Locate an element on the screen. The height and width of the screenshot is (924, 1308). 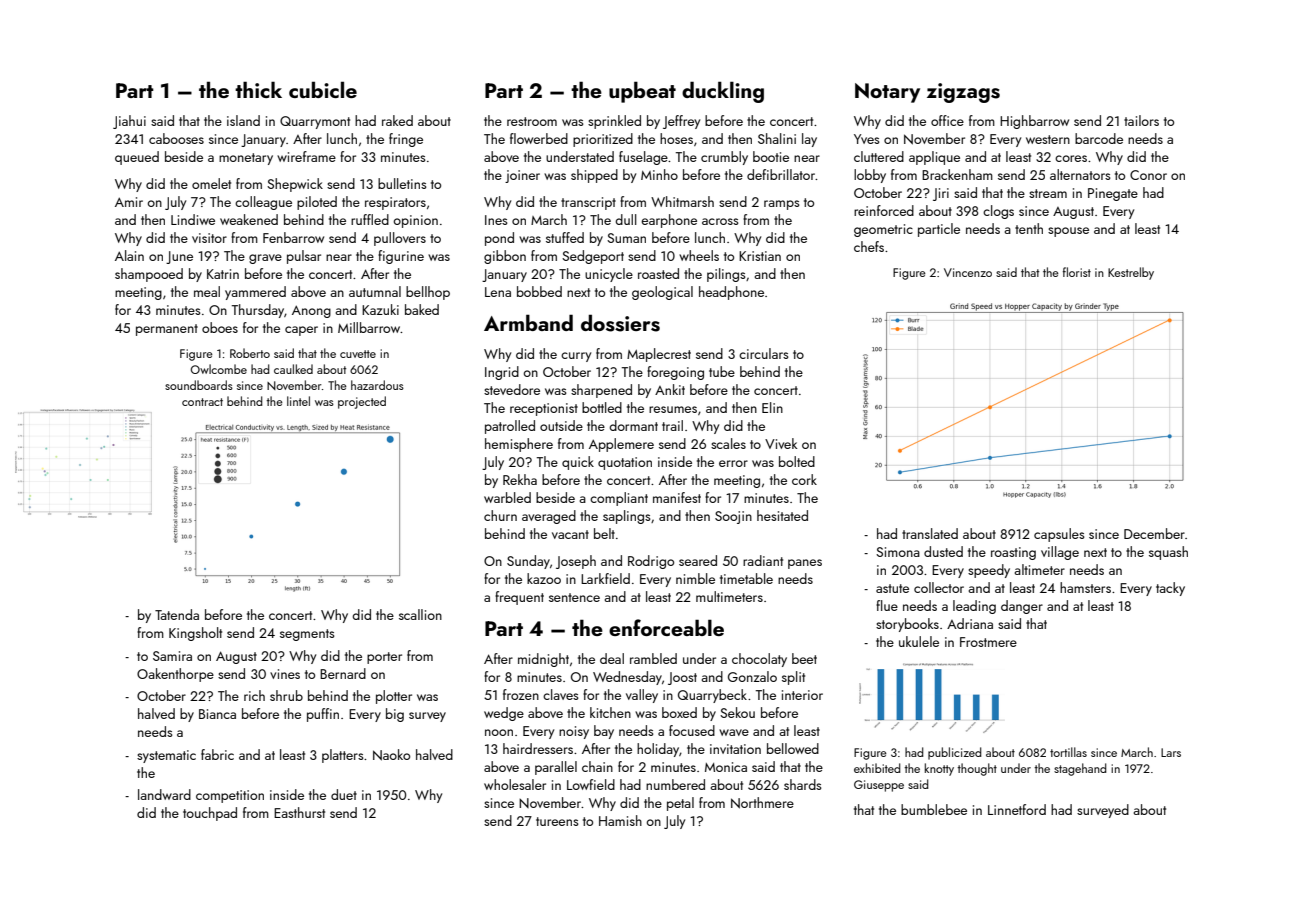
landward is located at coordinates (164, 794).
